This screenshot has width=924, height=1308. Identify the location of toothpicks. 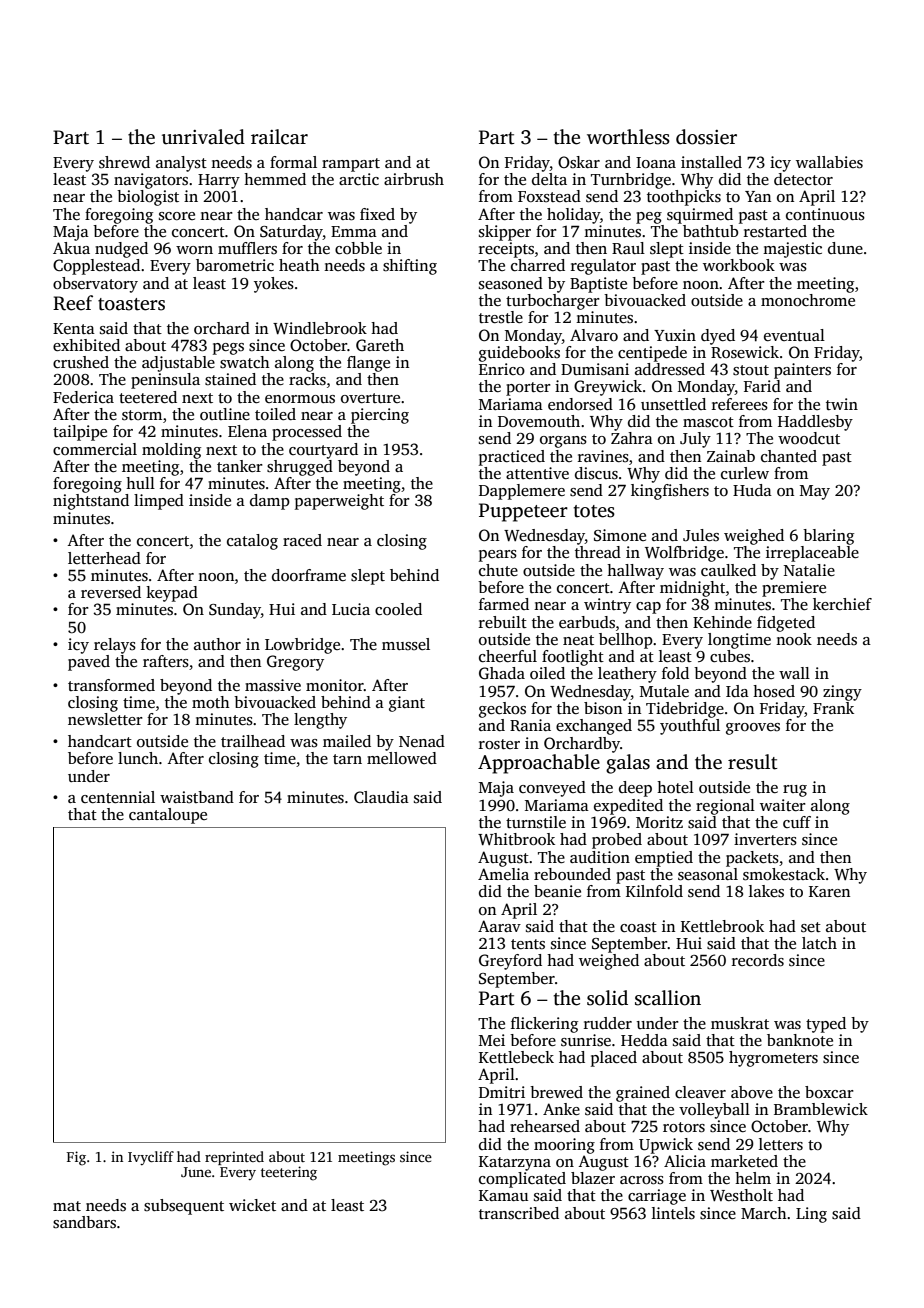
(684, 198).
